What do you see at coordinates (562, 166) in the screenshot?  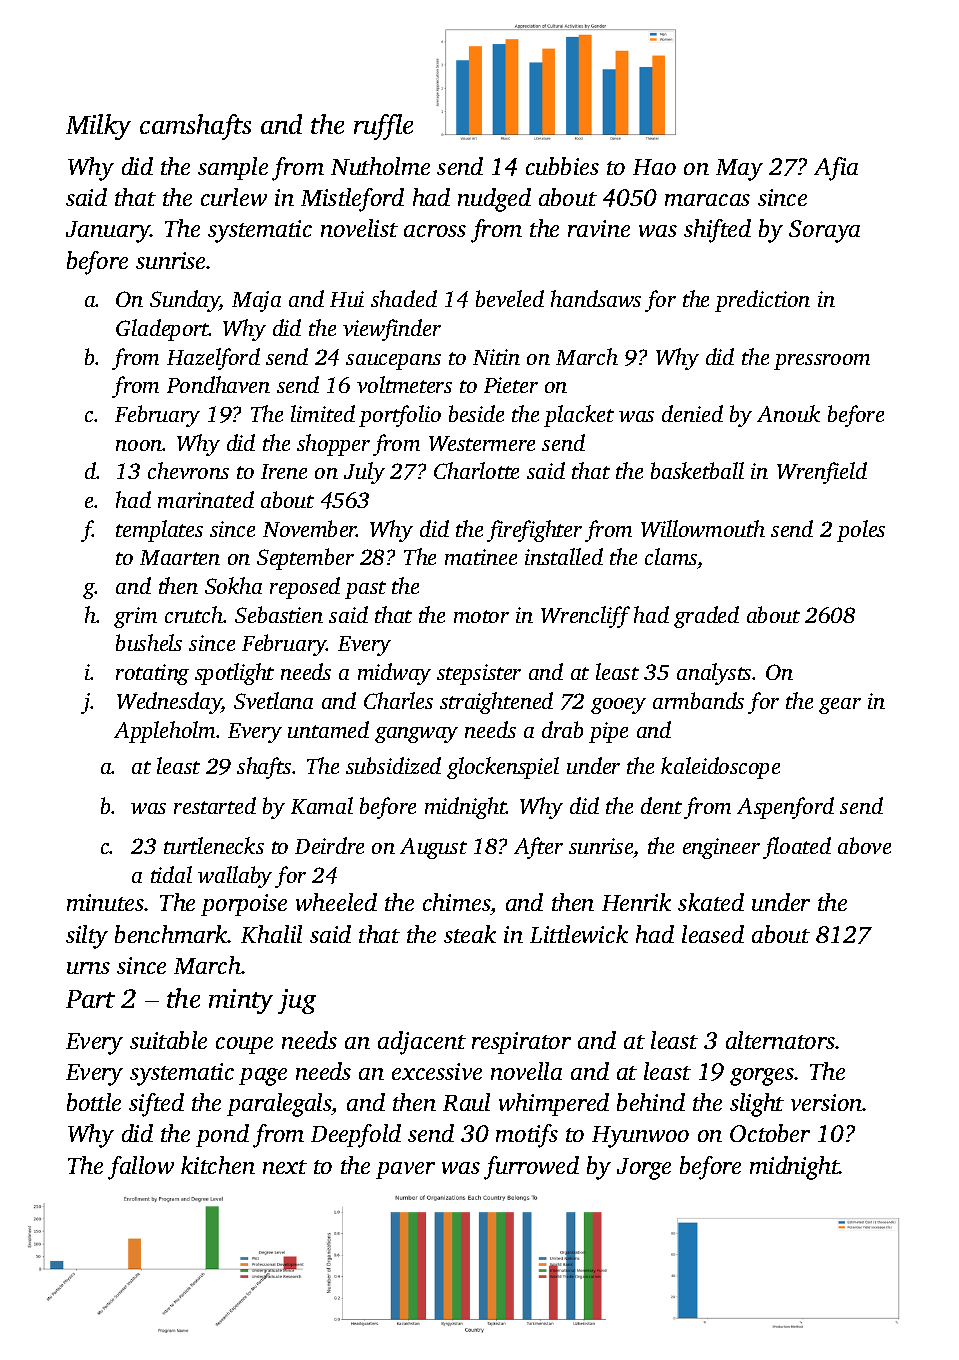 I see `cubbies` at bounding box center [562, 166].
